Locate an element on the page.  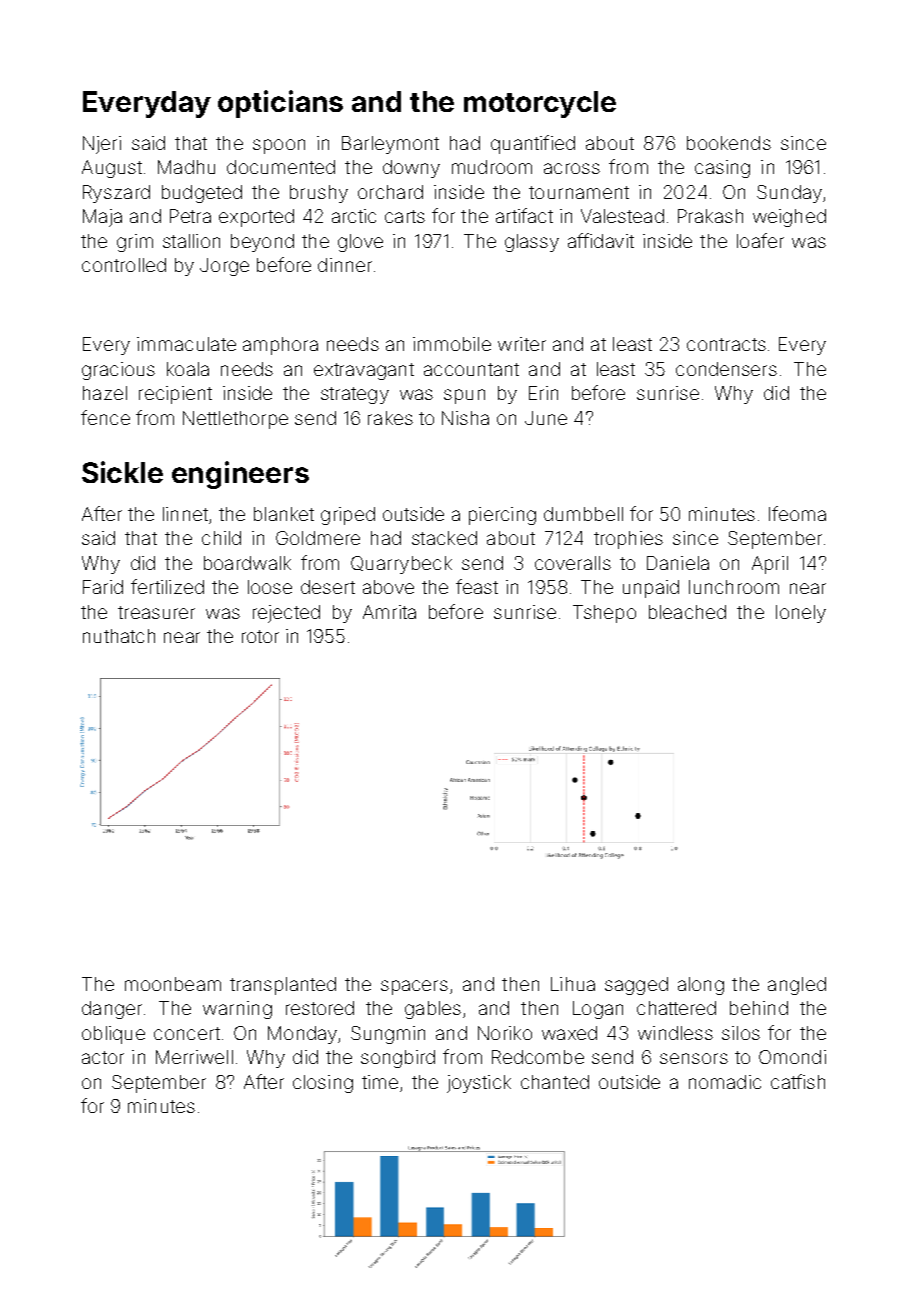
songbird is located at coordinates (398, 1059).
